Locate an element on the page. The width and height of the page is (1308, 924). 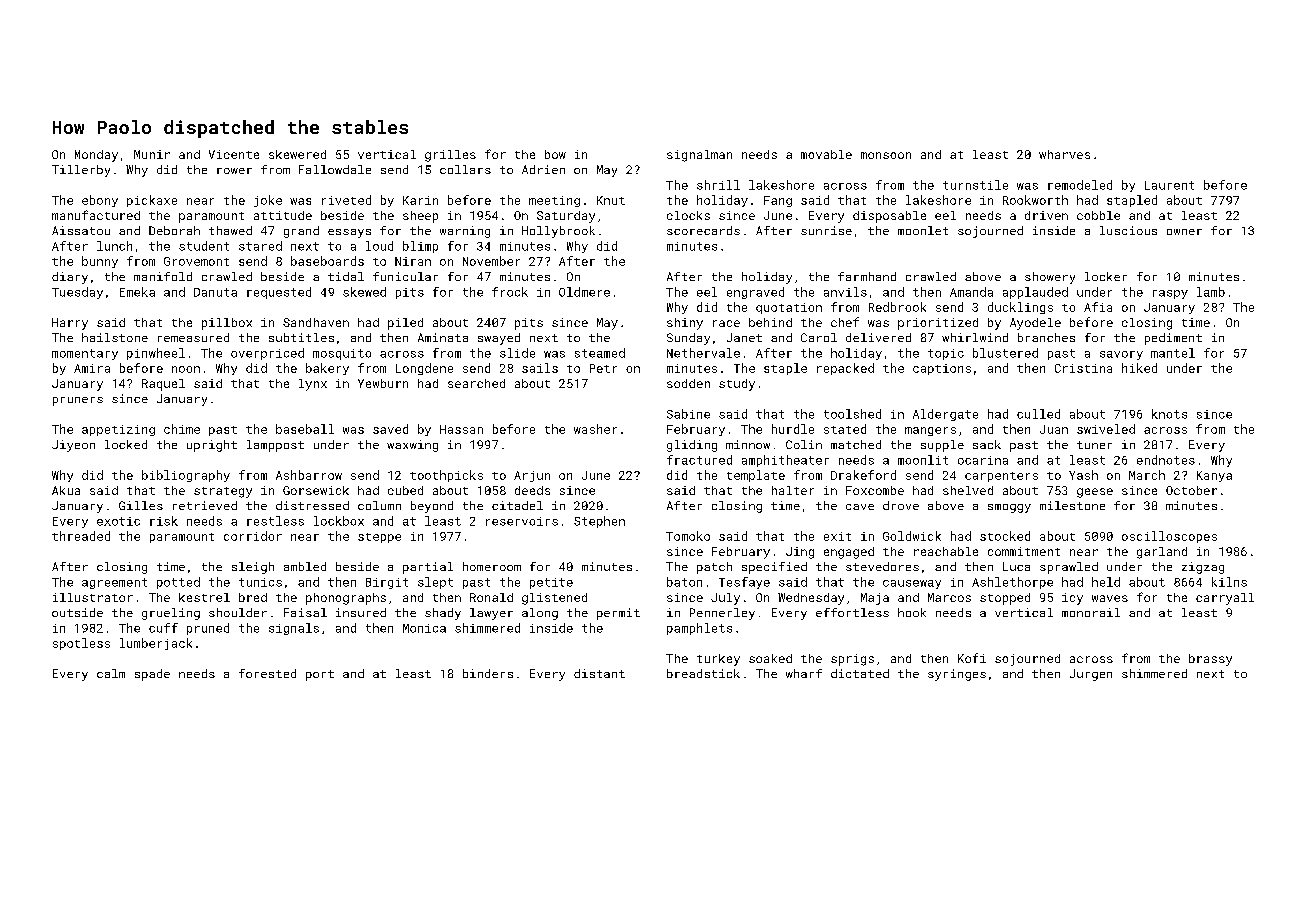
cuff is located at coordinates (163, 628).
